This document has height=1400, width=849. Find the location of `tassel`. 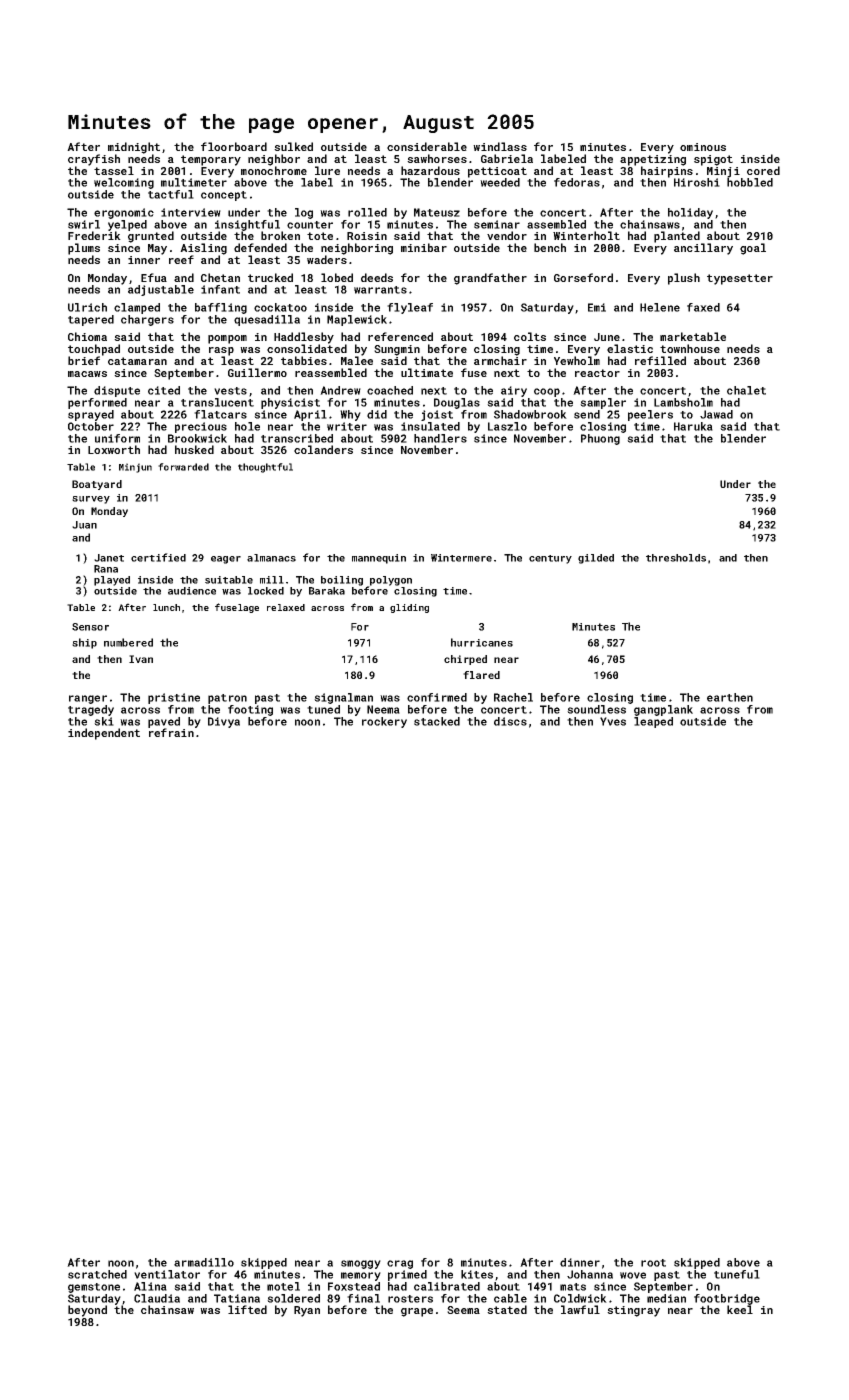

tassel is located at coordinates (114, 170).
